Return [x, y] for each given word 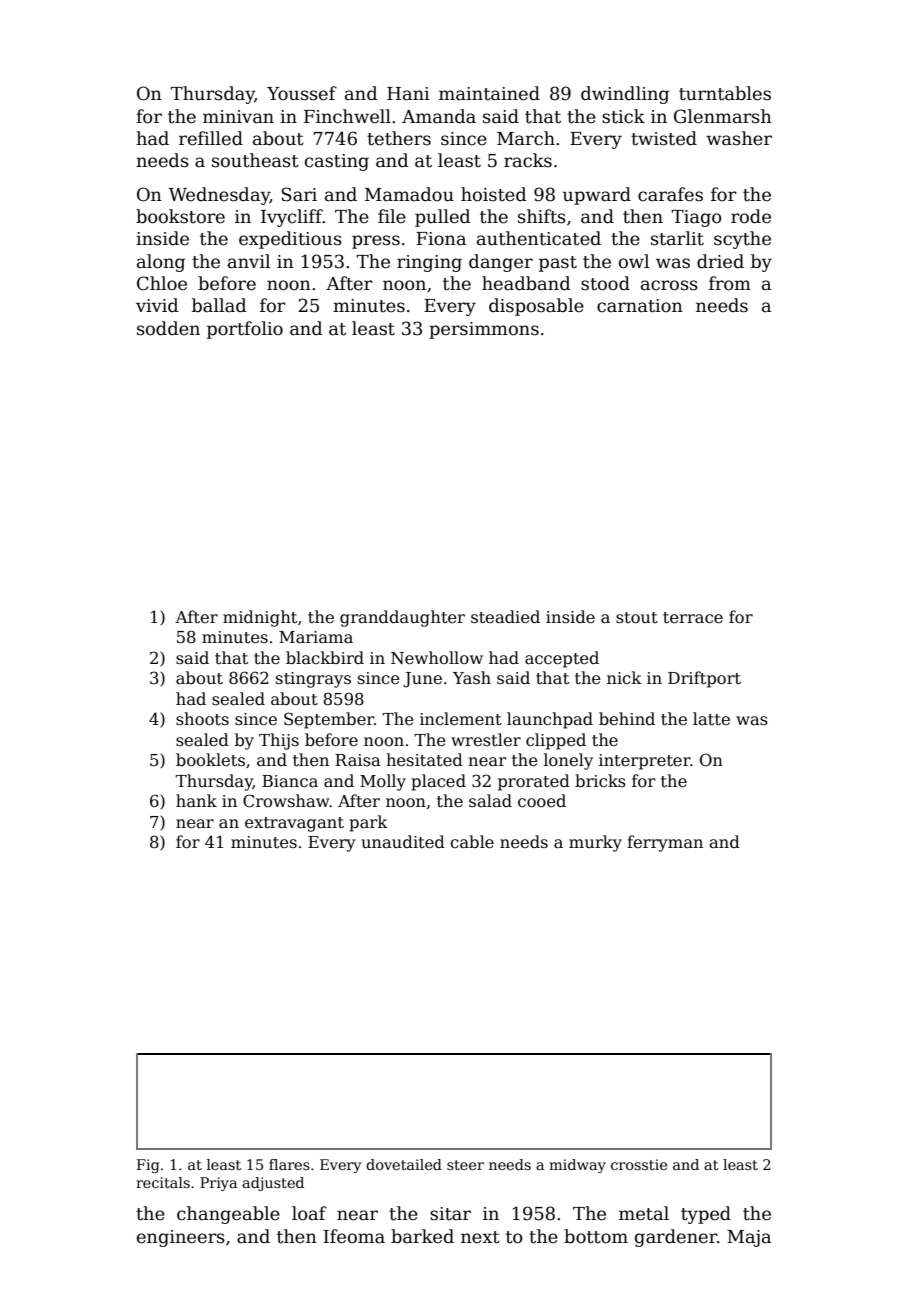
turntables [725, 93]
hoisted [494, 194]
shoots [202, 719]
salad [490, 801]
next [480, 1237]
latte [711, 719]
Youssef [302, 93]
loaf [309, 1213]
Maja [749, 1238]
